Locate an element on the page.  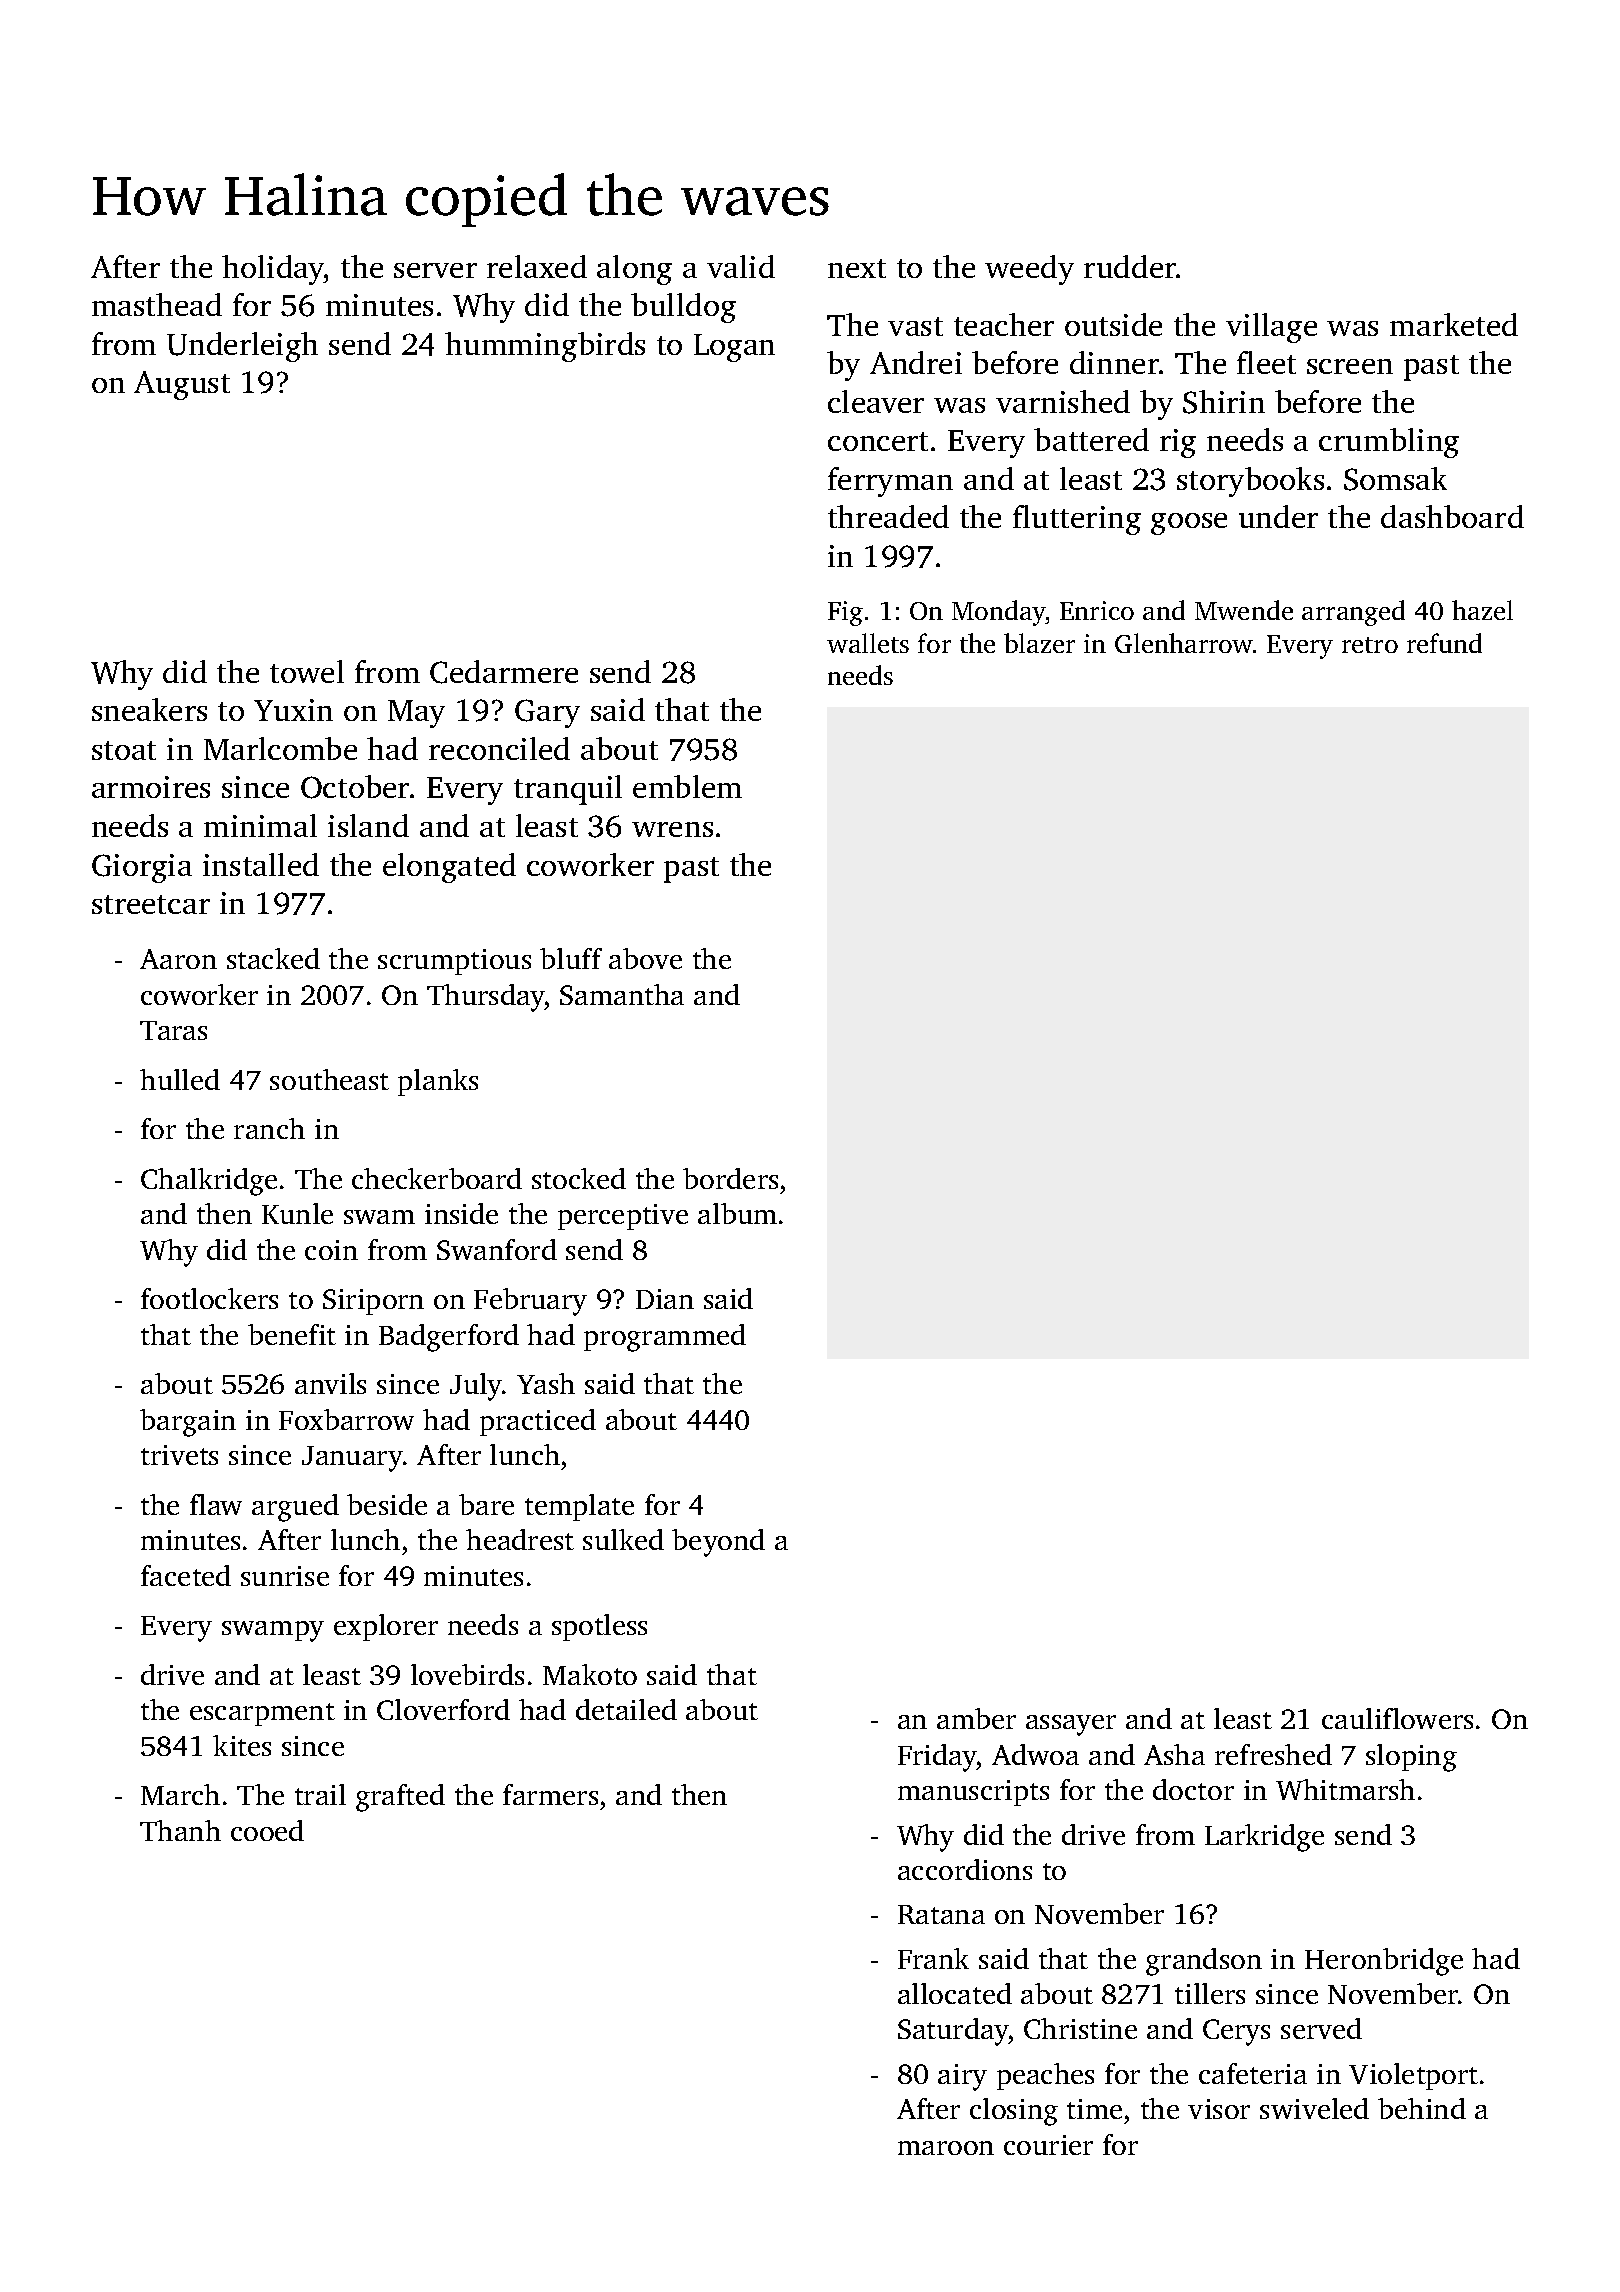
reconciled is located at coordinates (499, 748).
